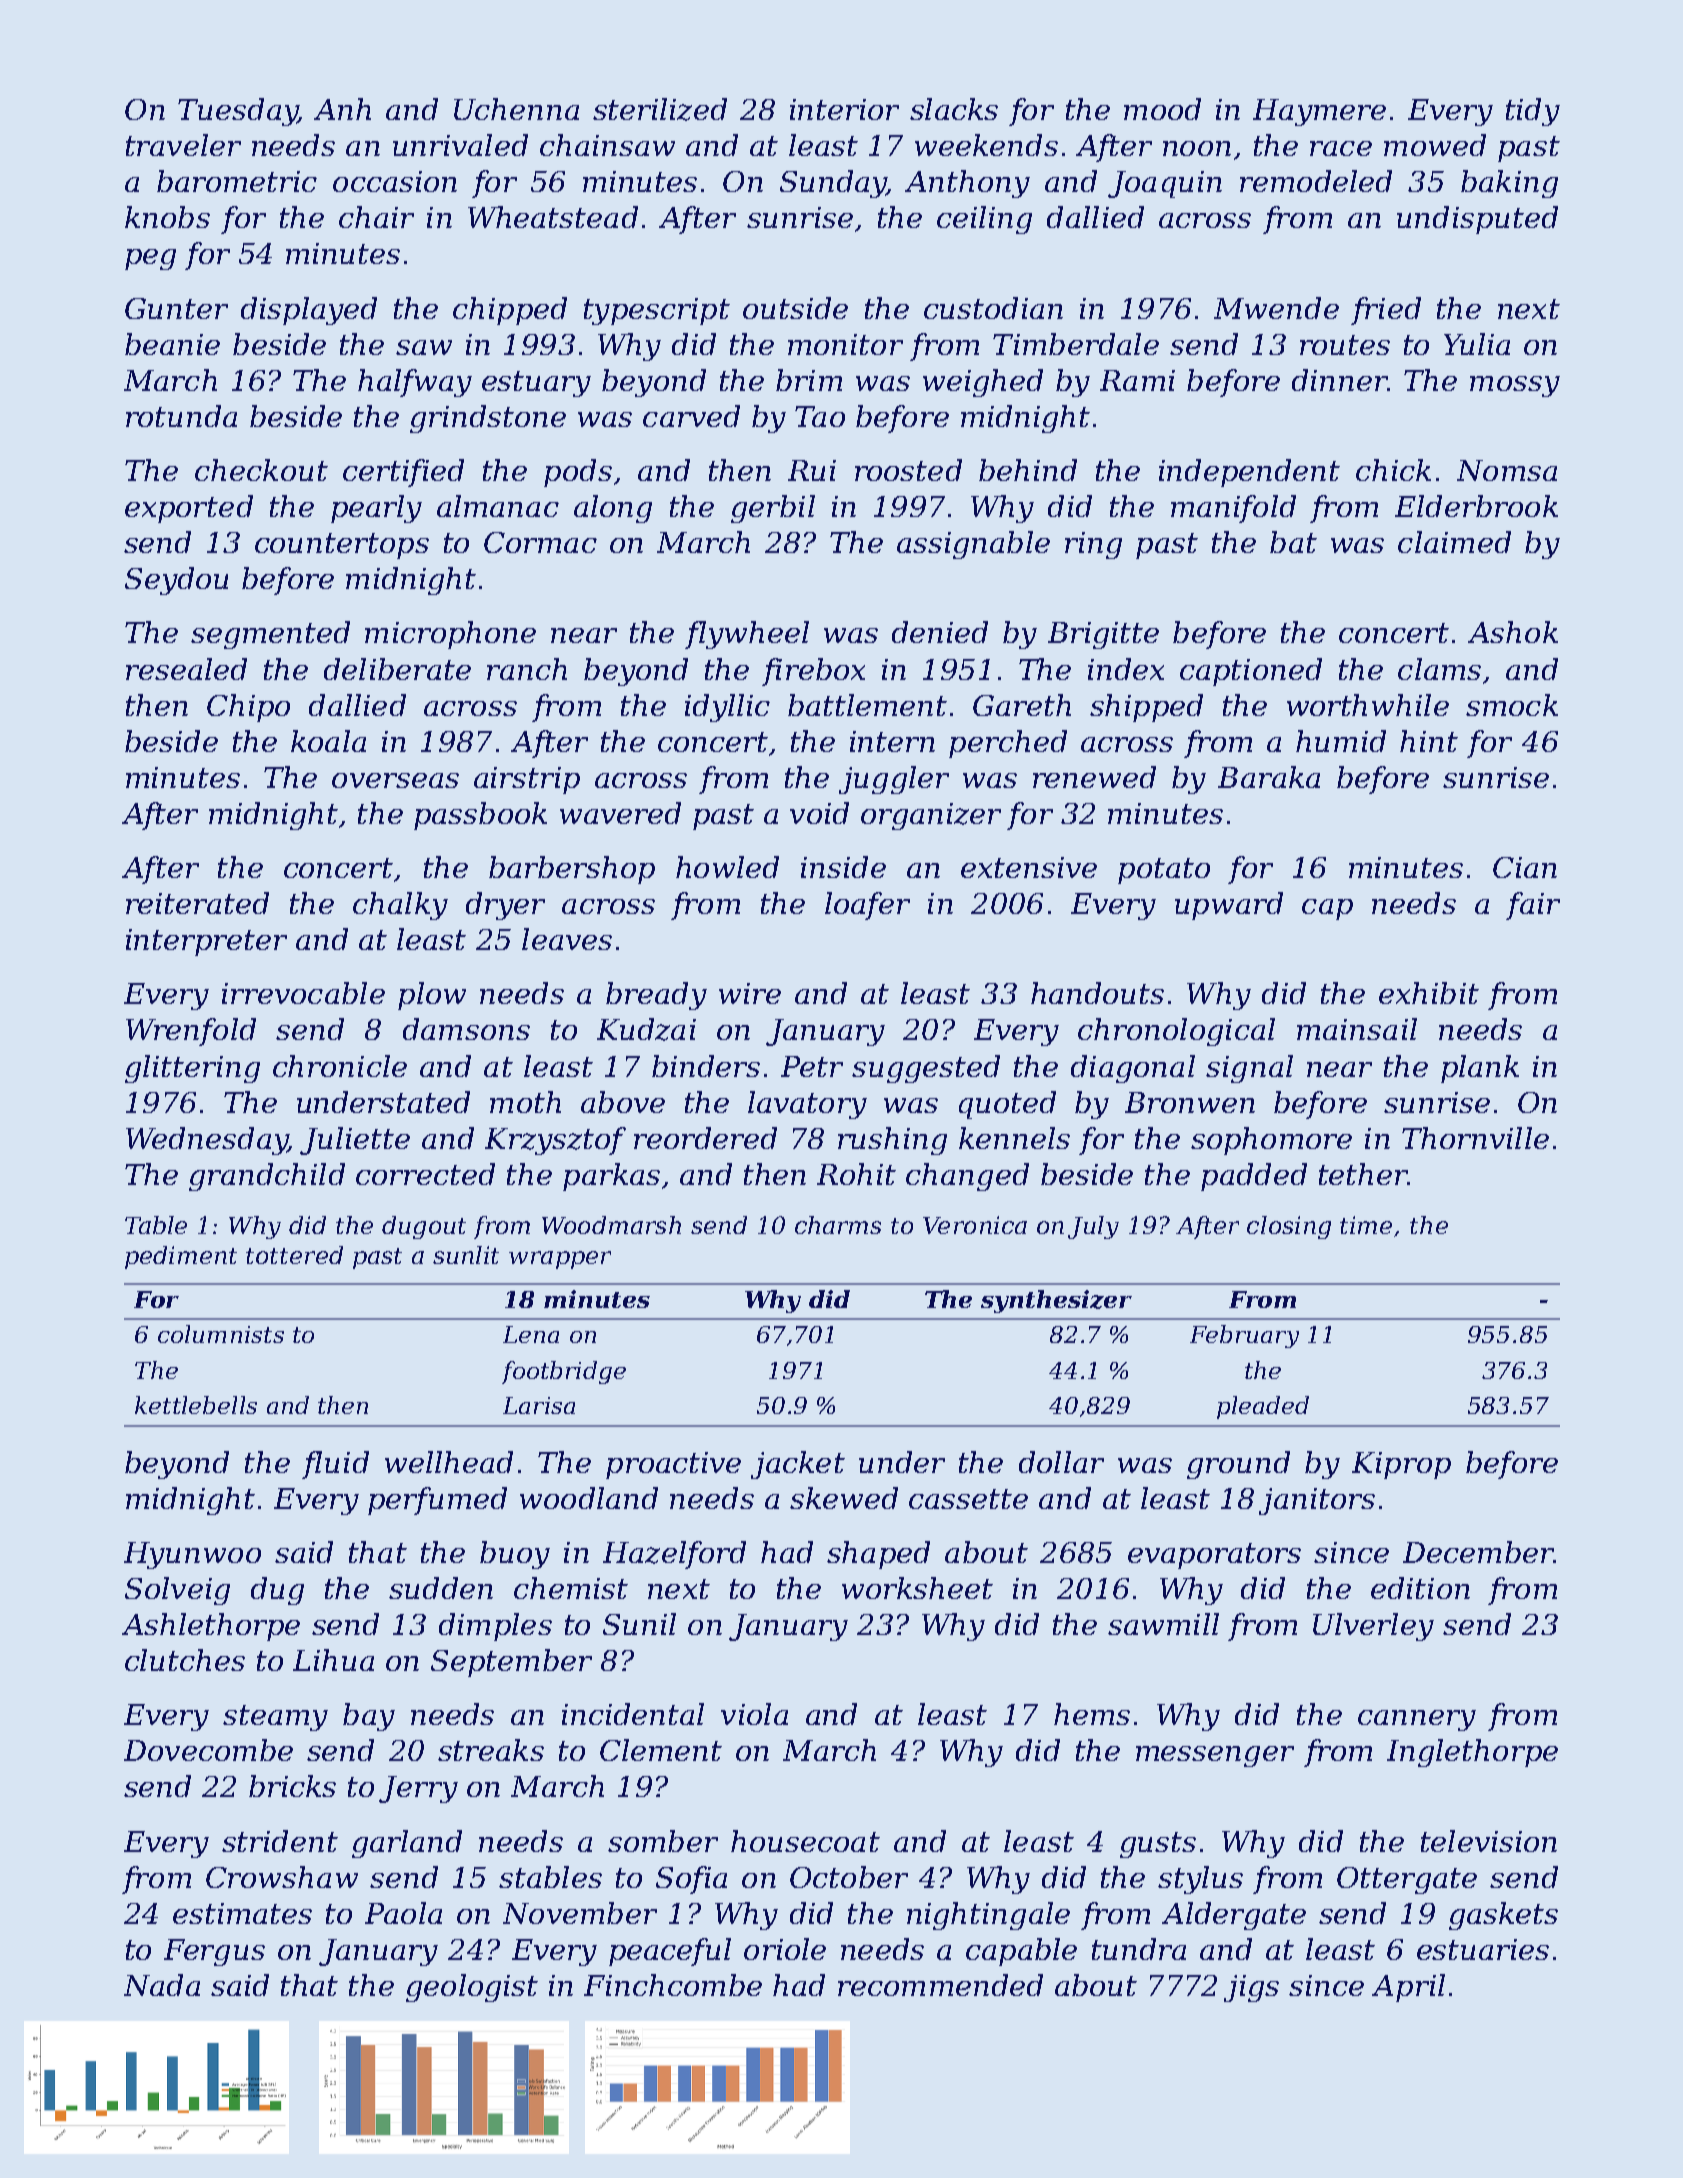 This screenshot has width=1683, height=2178. Describe the element at coordinates (1238, 1465) in the screenshot. I see `ground` at that location.
